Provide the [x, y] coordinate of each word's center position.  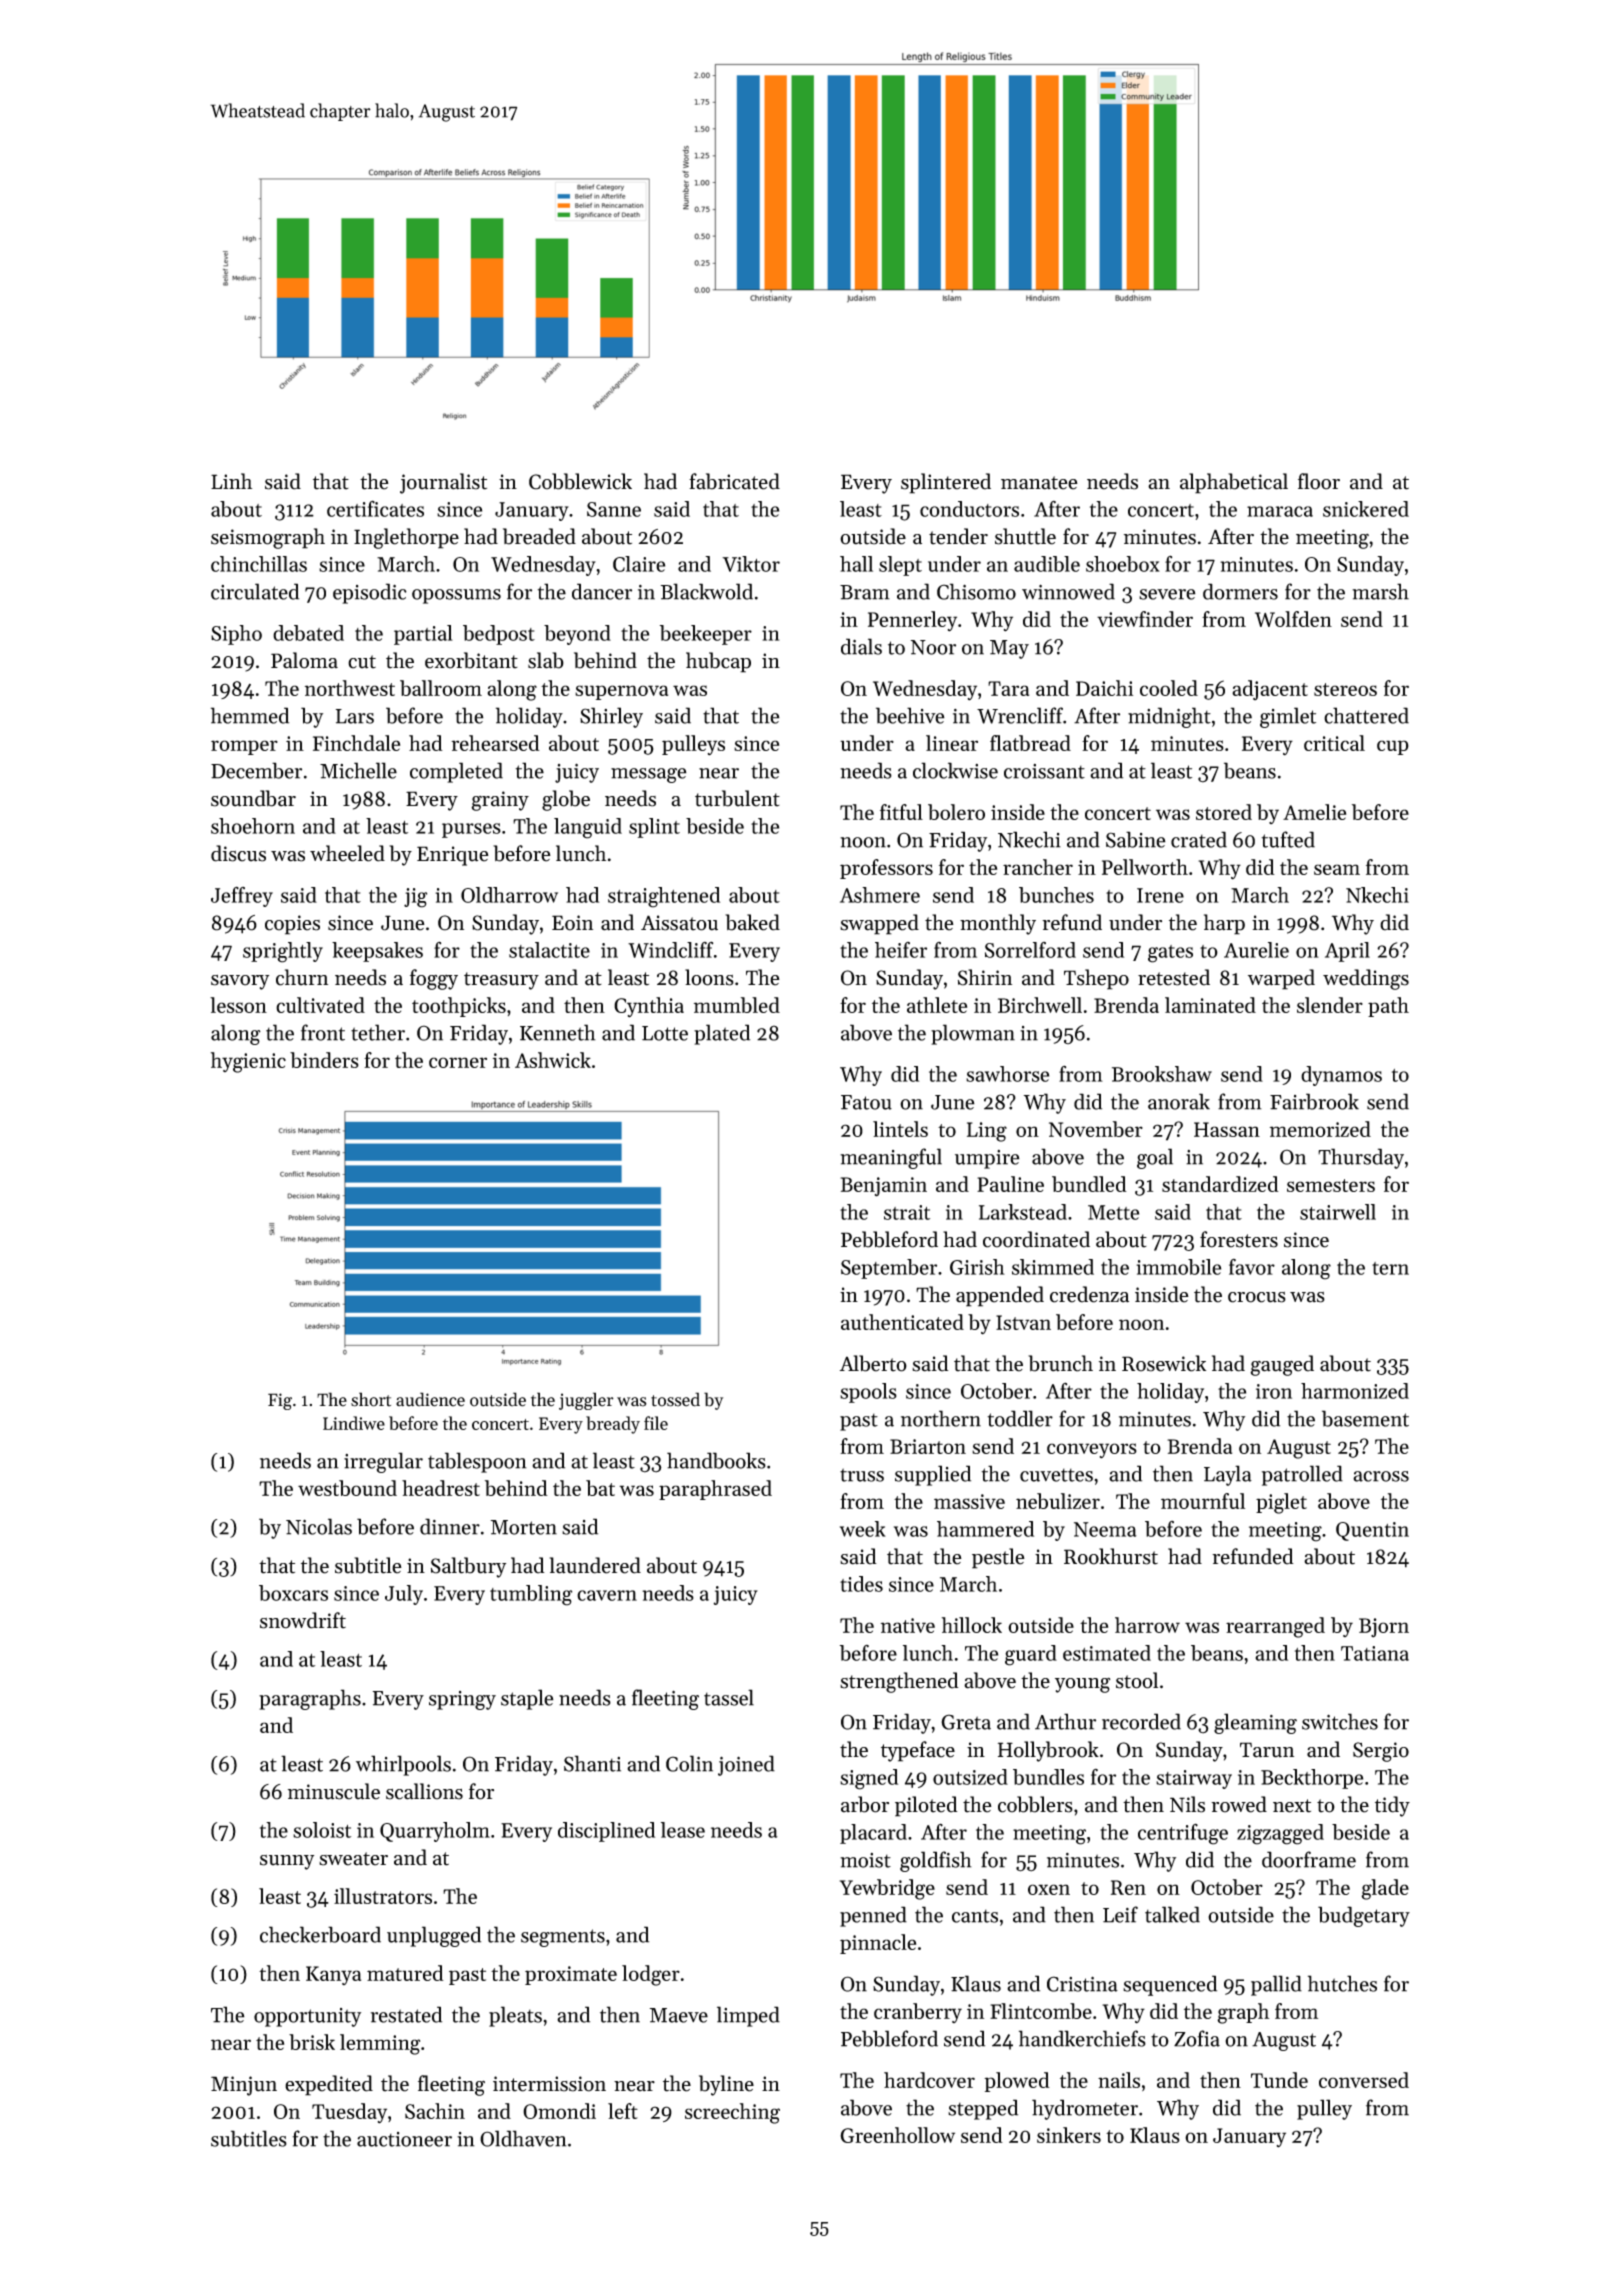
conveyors [1092, 1451]
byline [726, 2085]
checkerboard [320, 1934]
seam [1337, 869]
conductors [969, 509]
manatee [1039, 483]
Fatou [866, 1102]
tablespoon [477, 1462]
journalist [443, 483]
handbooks [716, 1460]
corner [458, 1062]
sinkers [1069, 2135]
